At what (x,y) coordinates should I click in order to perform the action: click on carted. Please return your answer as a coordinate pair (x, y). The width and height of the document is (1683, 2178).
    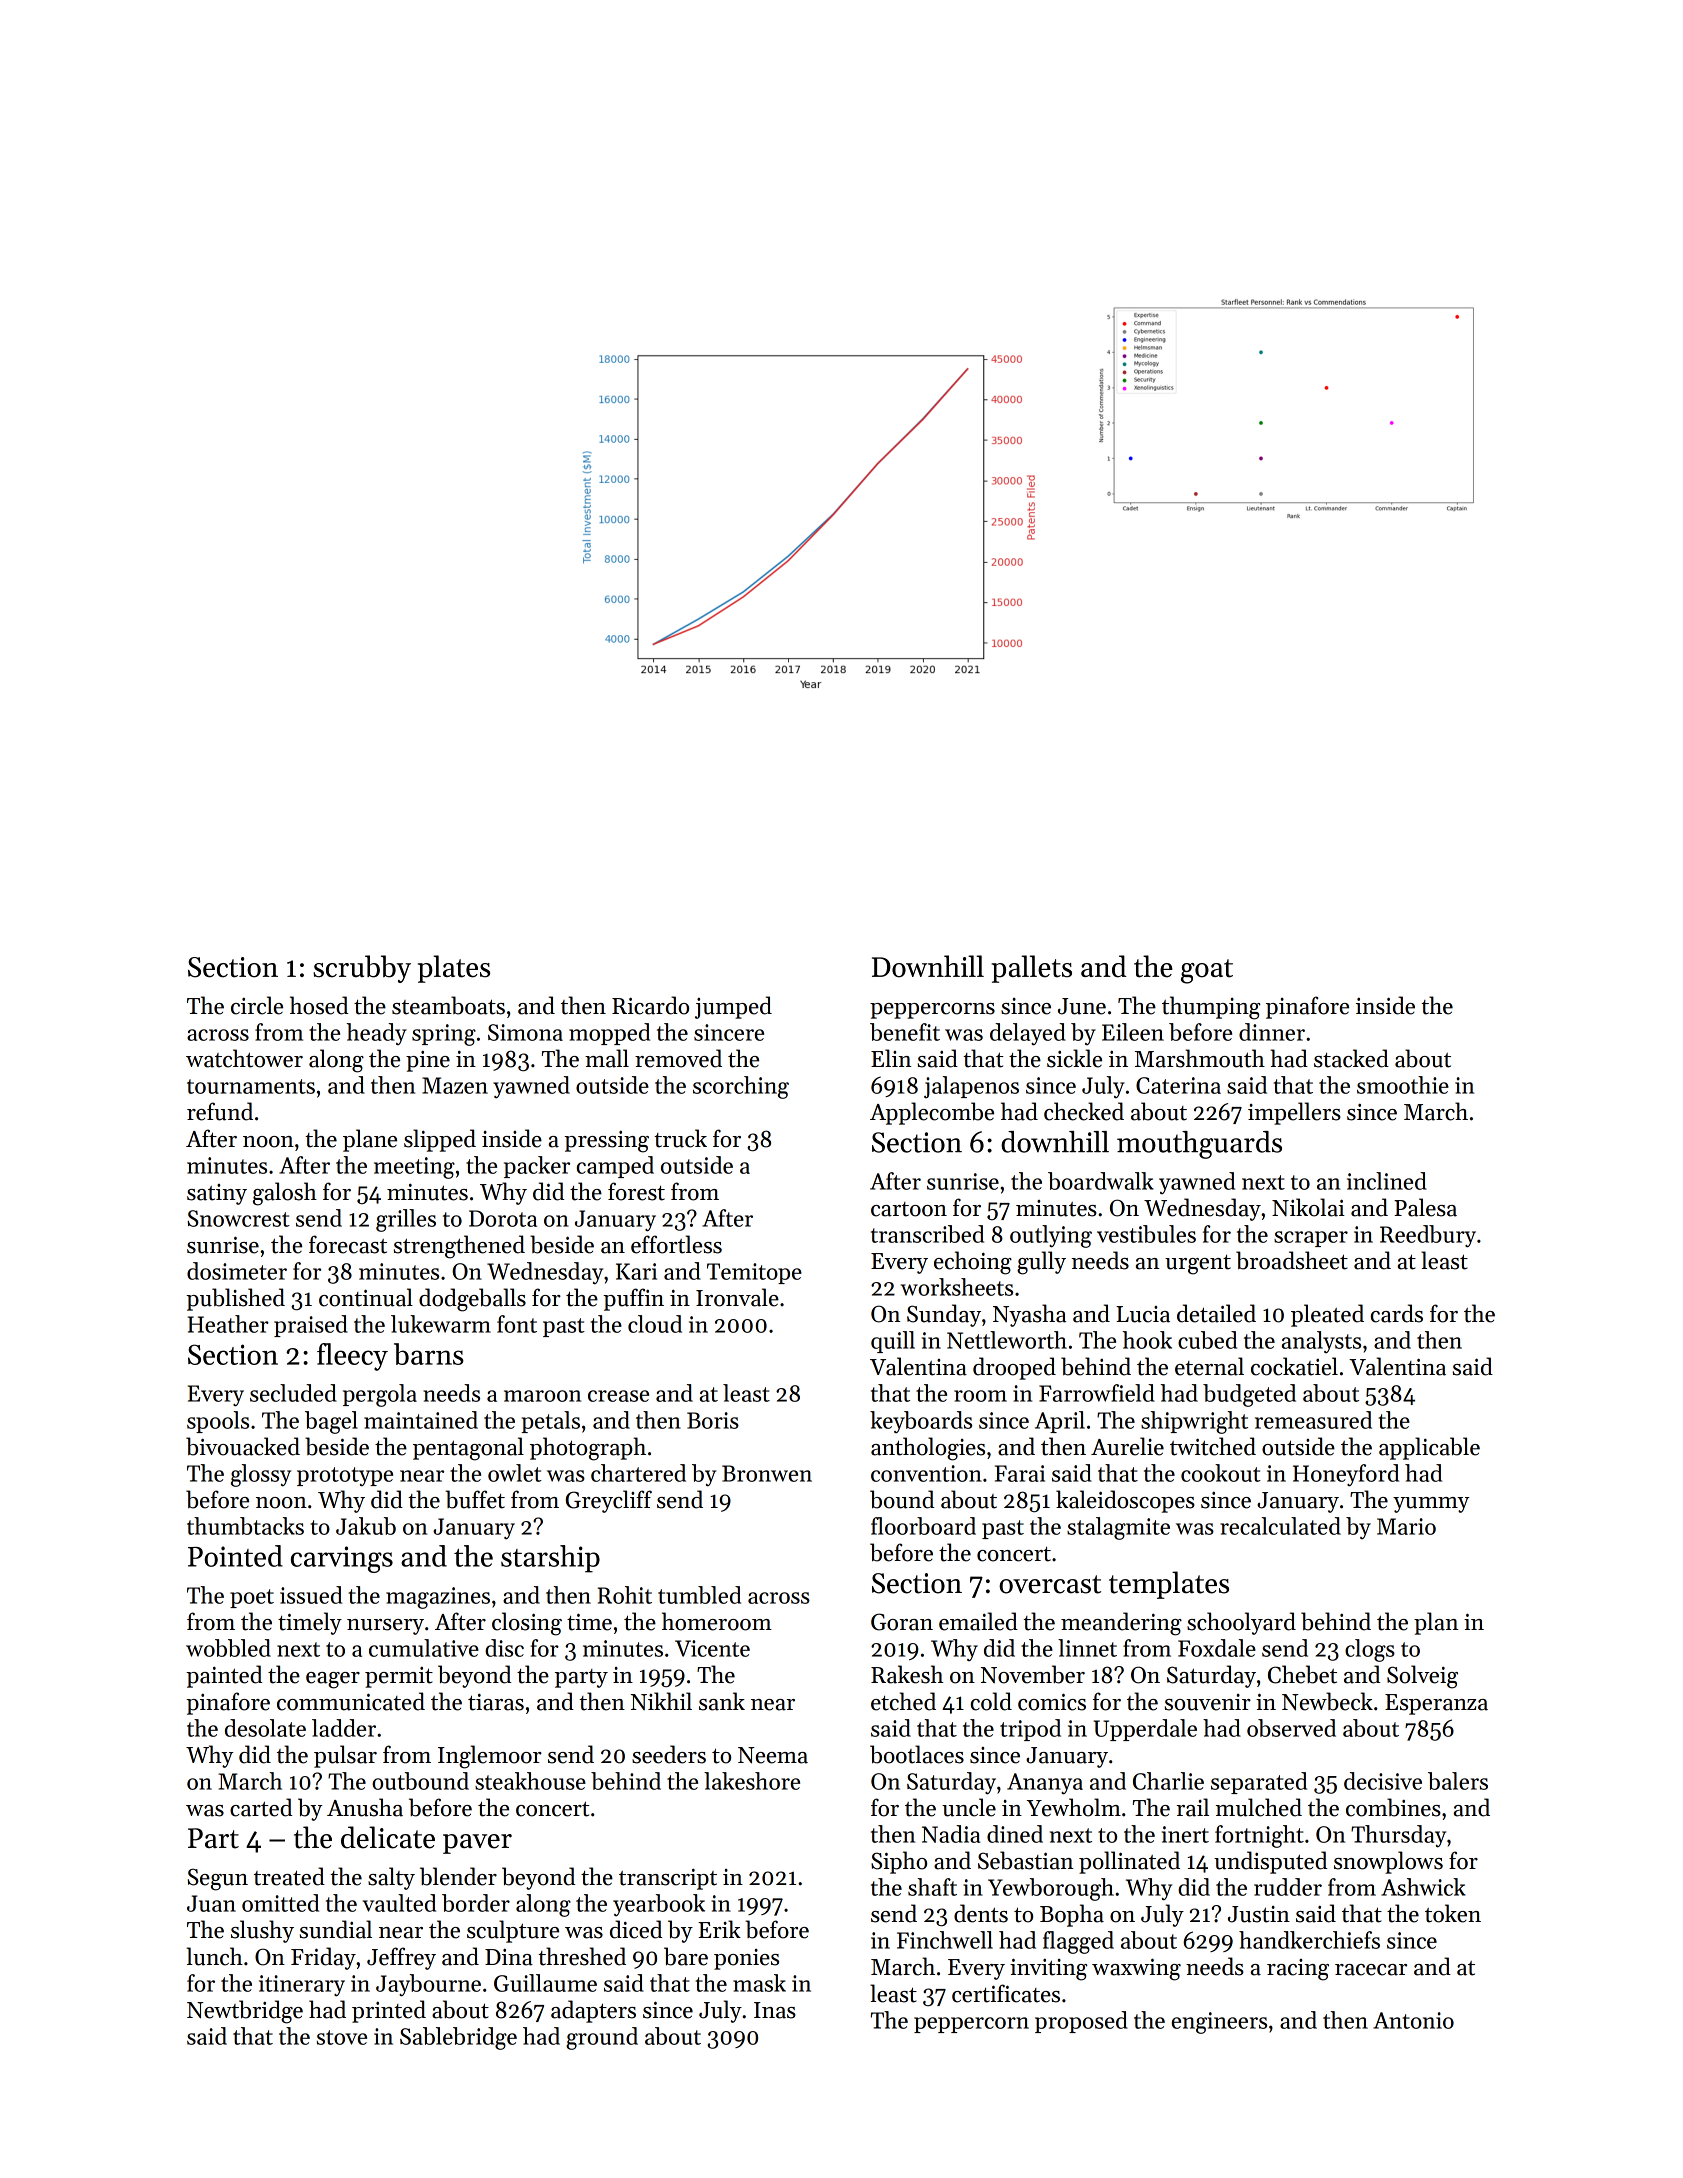
    Looking at the image, I should click on (261, 1807).
